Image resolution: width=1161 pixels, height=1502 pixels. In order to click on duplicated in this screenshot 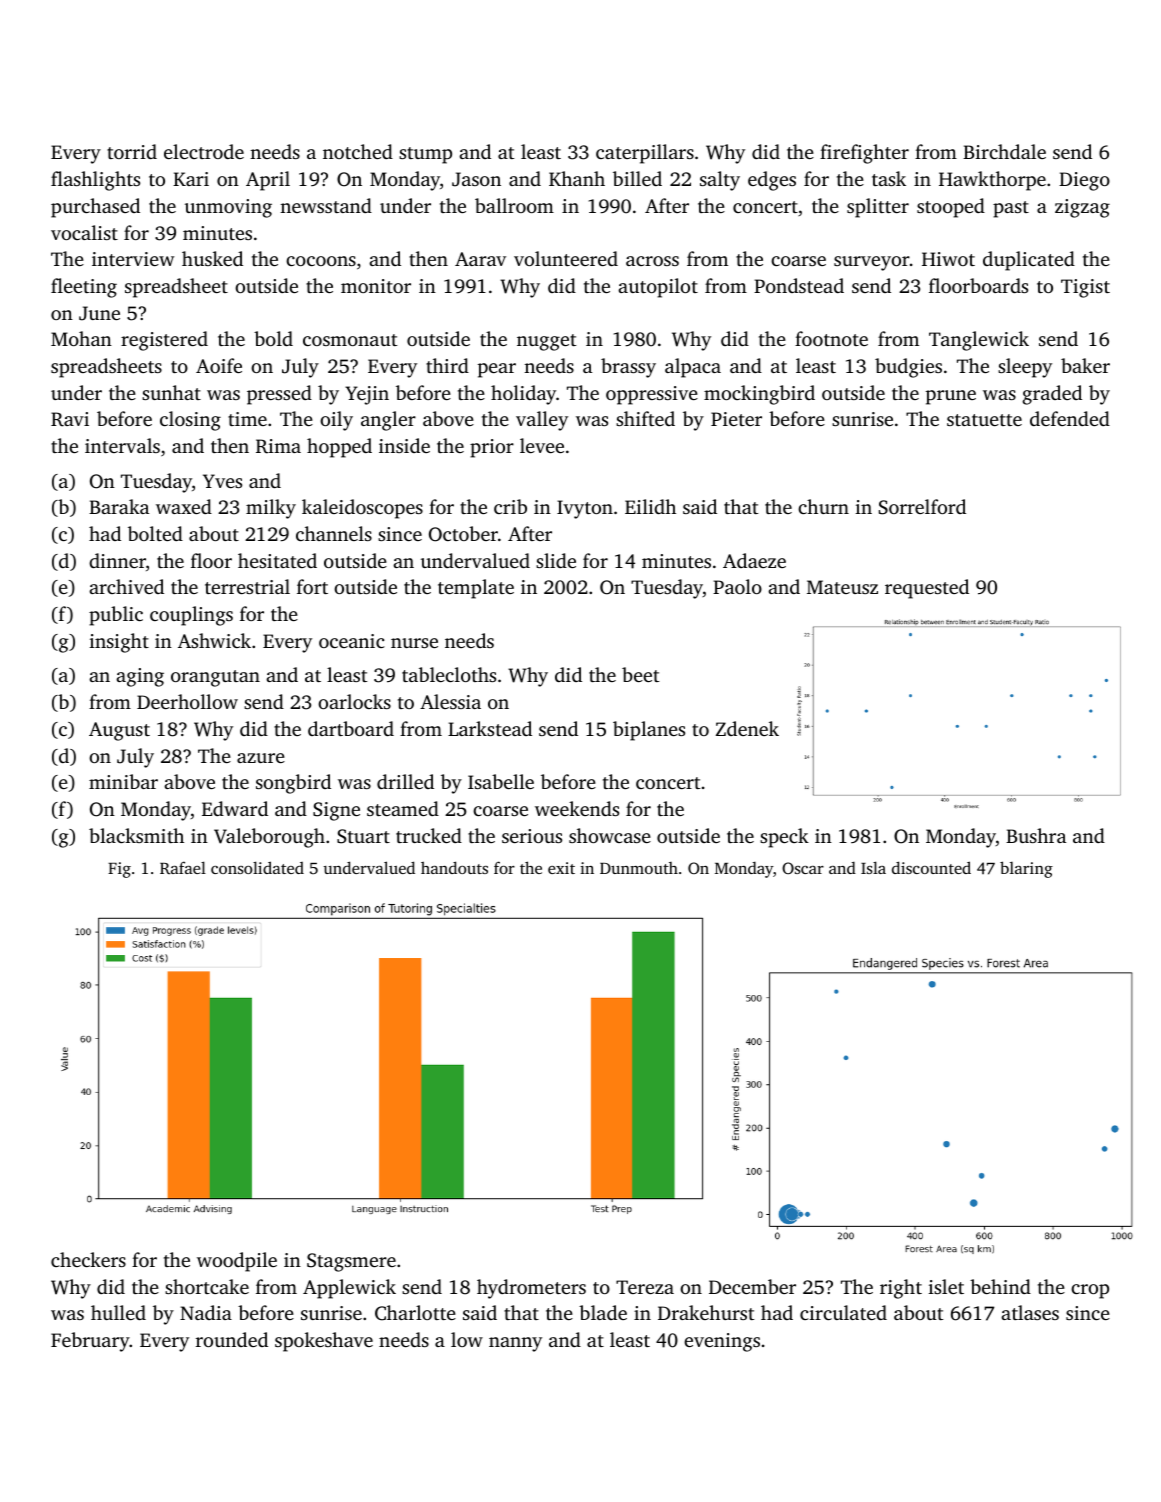, I will do `click(1029, 261)`.
